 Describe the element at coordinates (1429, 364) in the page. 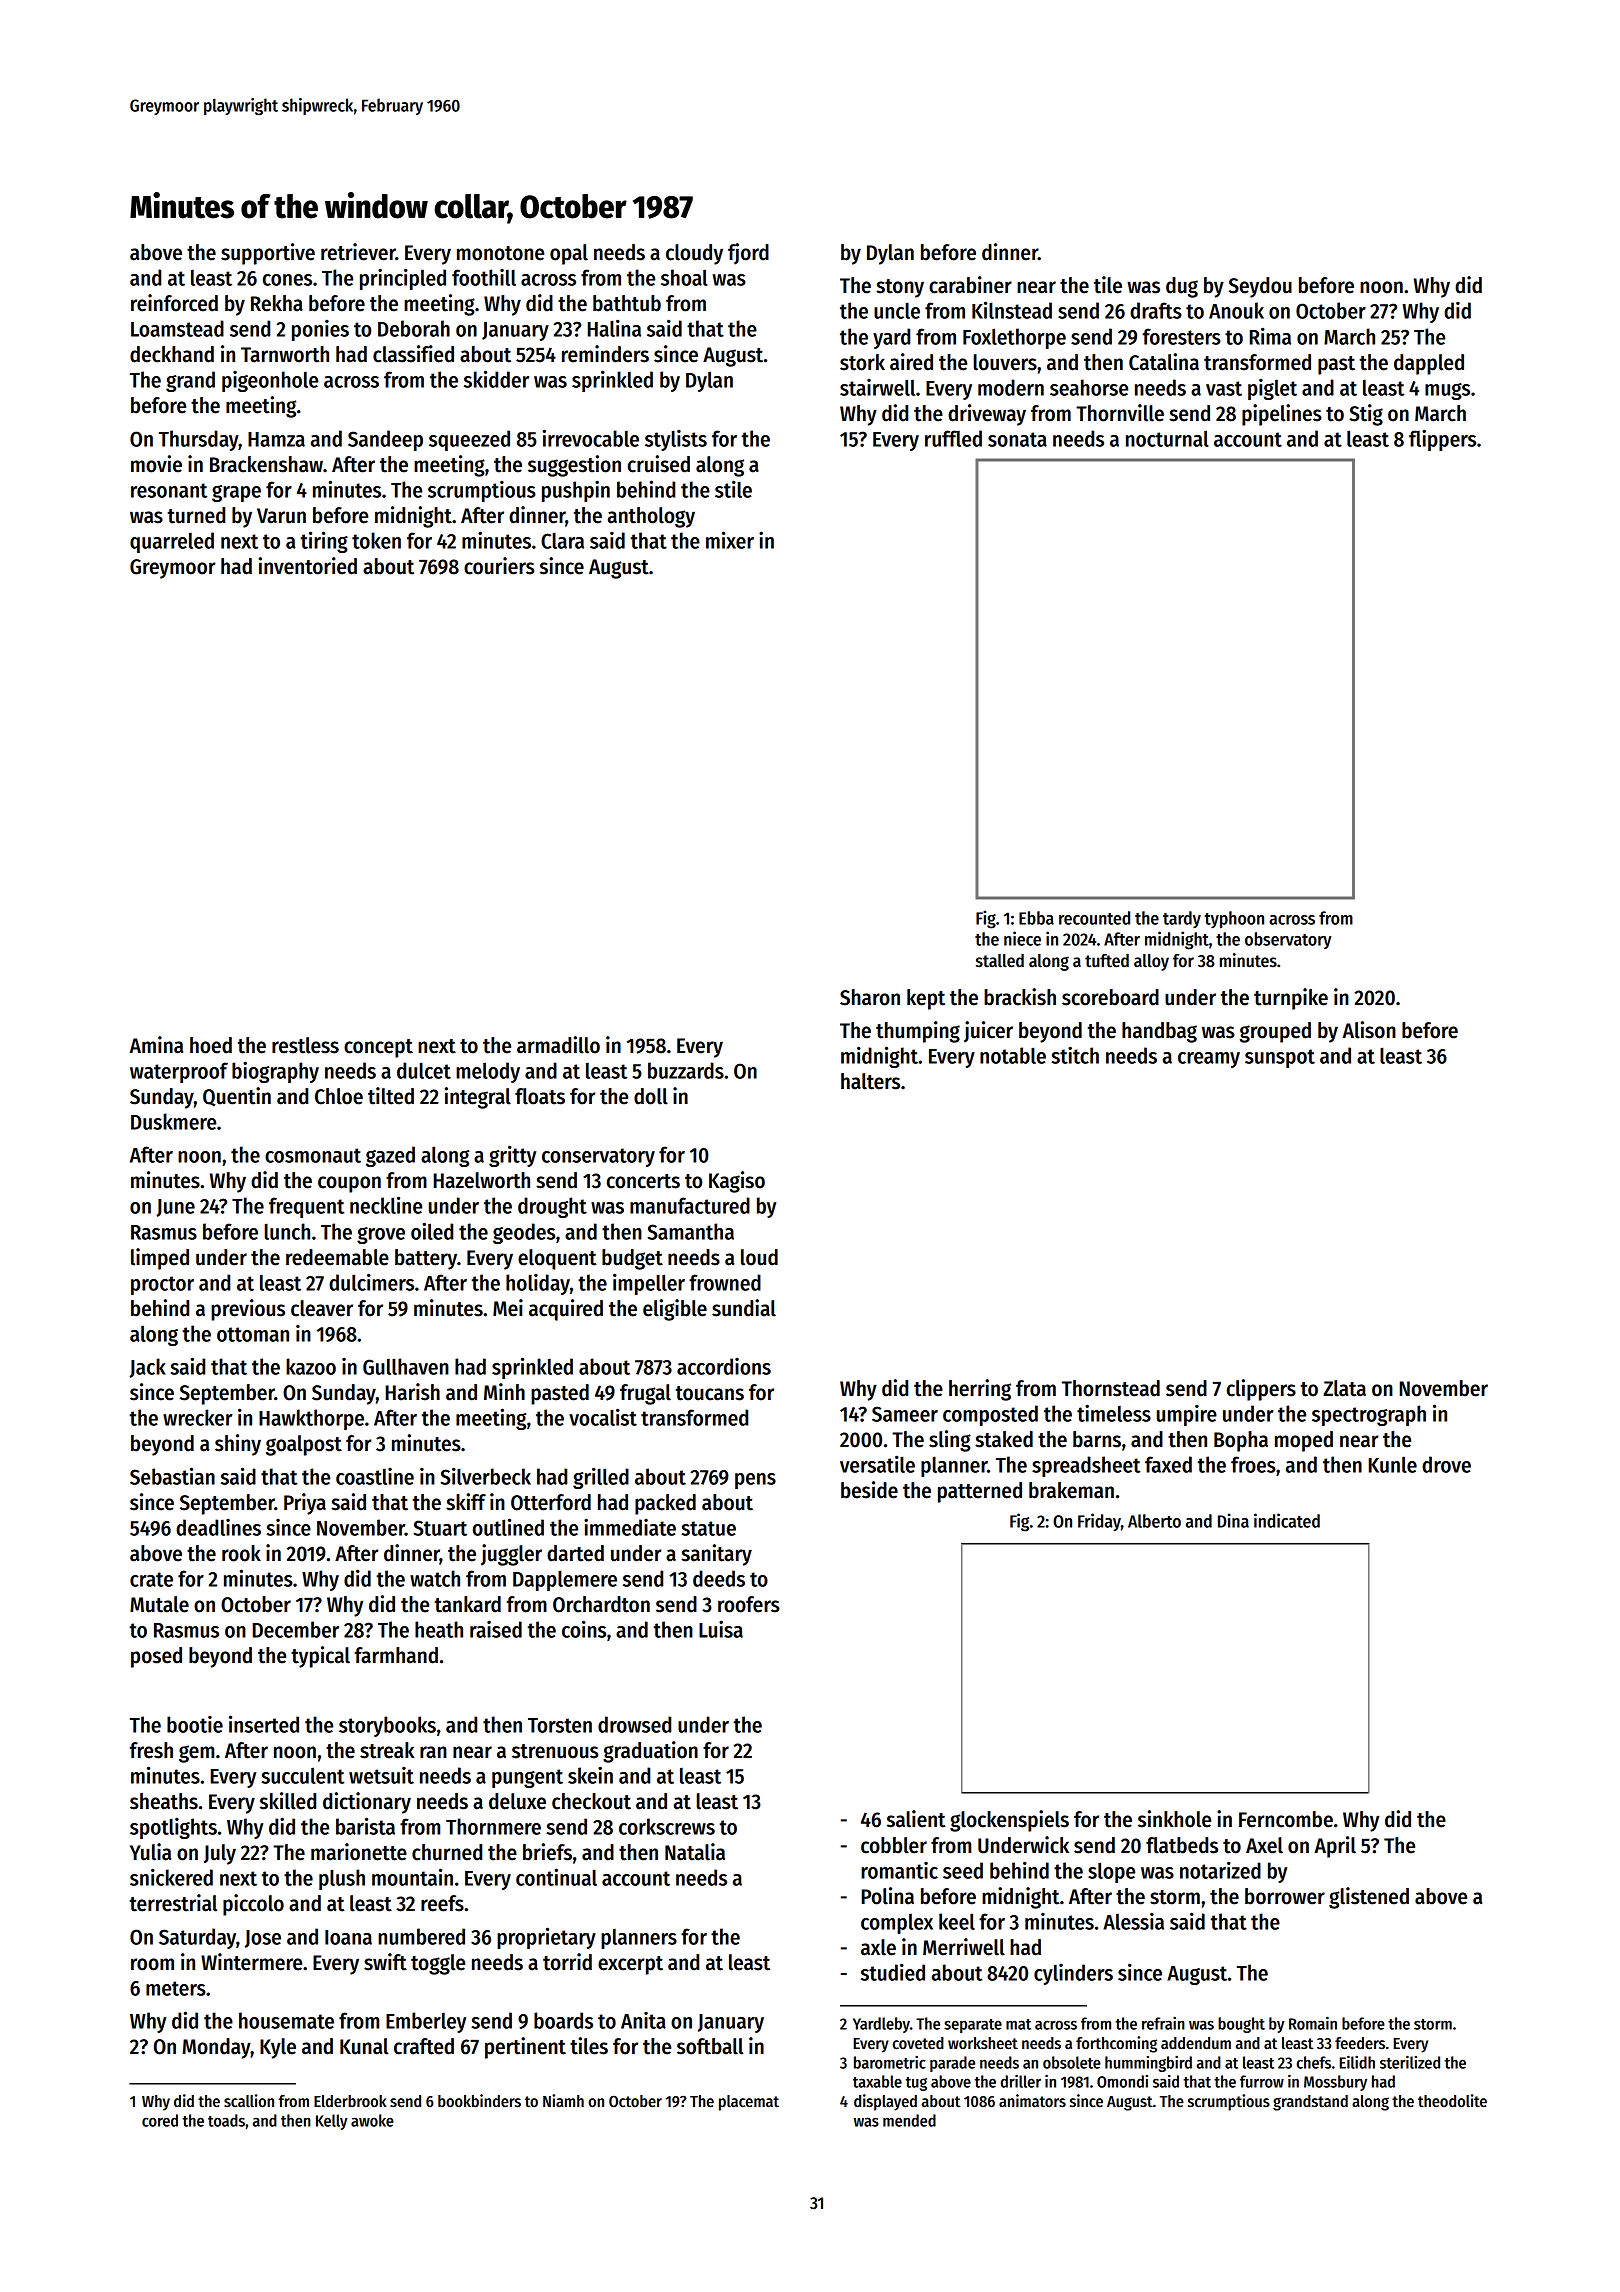

I see `dappled` at that location.
